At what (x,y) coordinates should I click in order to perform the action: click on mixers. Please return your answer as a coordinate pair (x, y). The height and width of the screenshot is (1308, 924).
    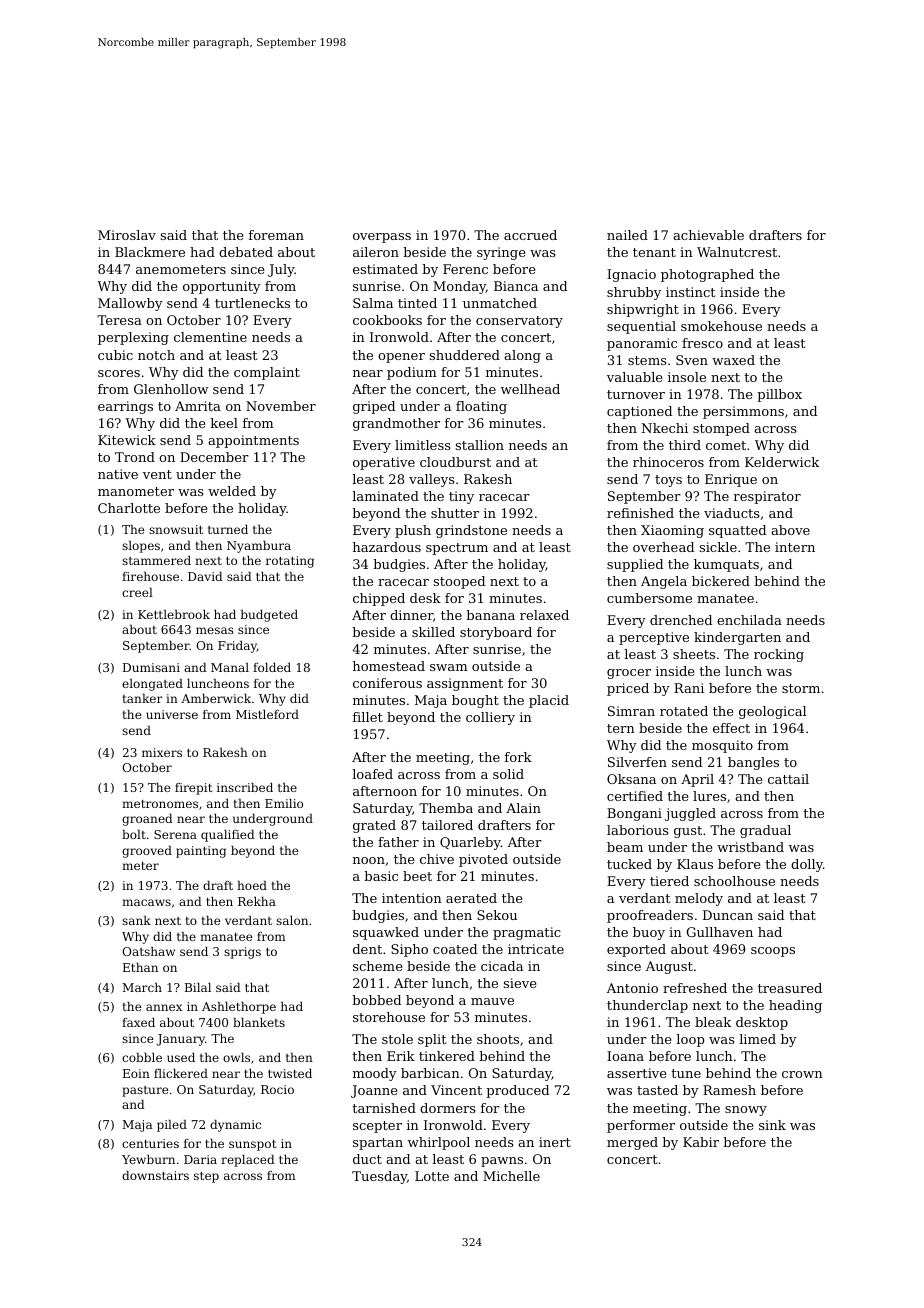
    Looking at the image, I should click on (162, 752).
